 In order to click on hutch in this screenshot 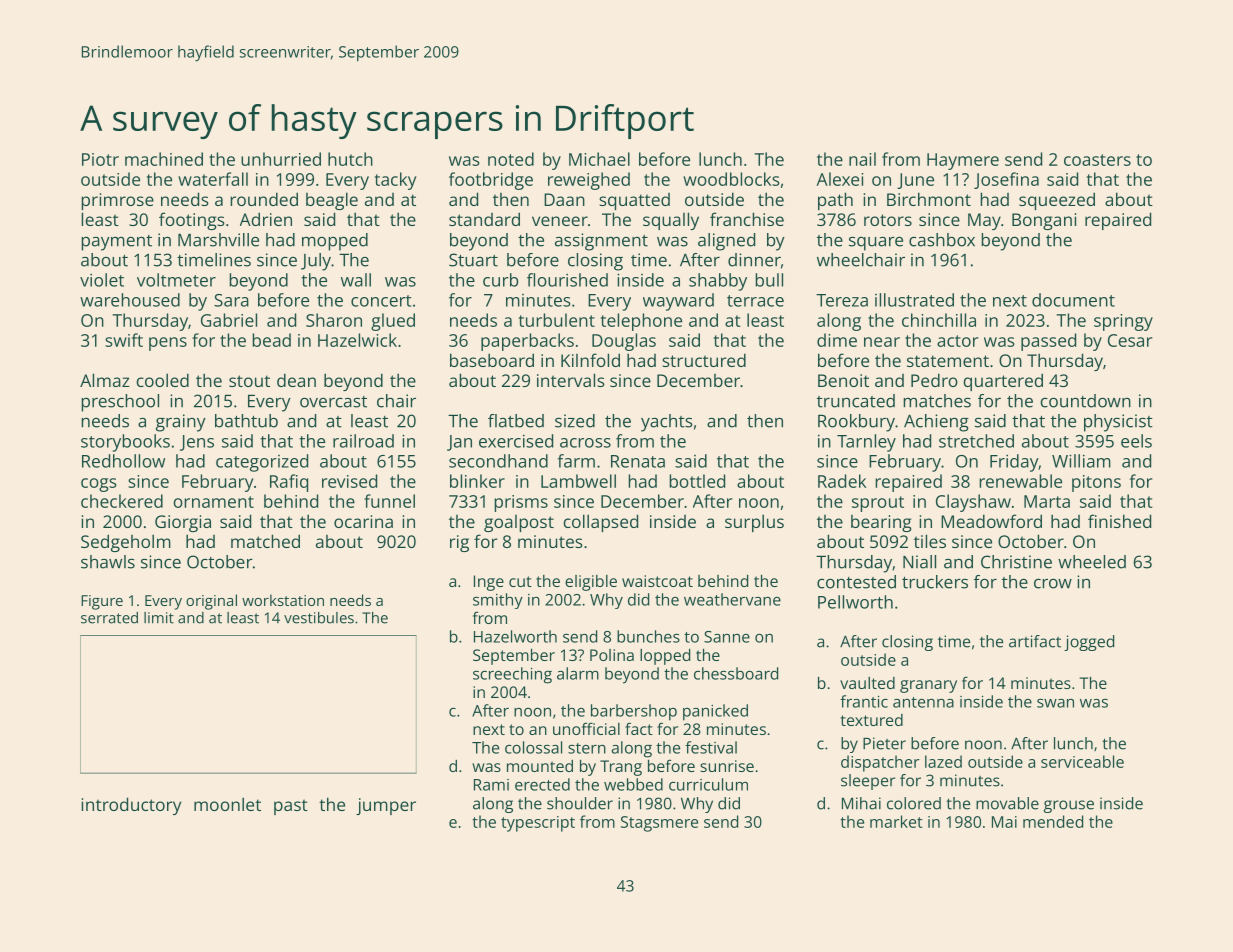, I will do `click(350, 159)`.
